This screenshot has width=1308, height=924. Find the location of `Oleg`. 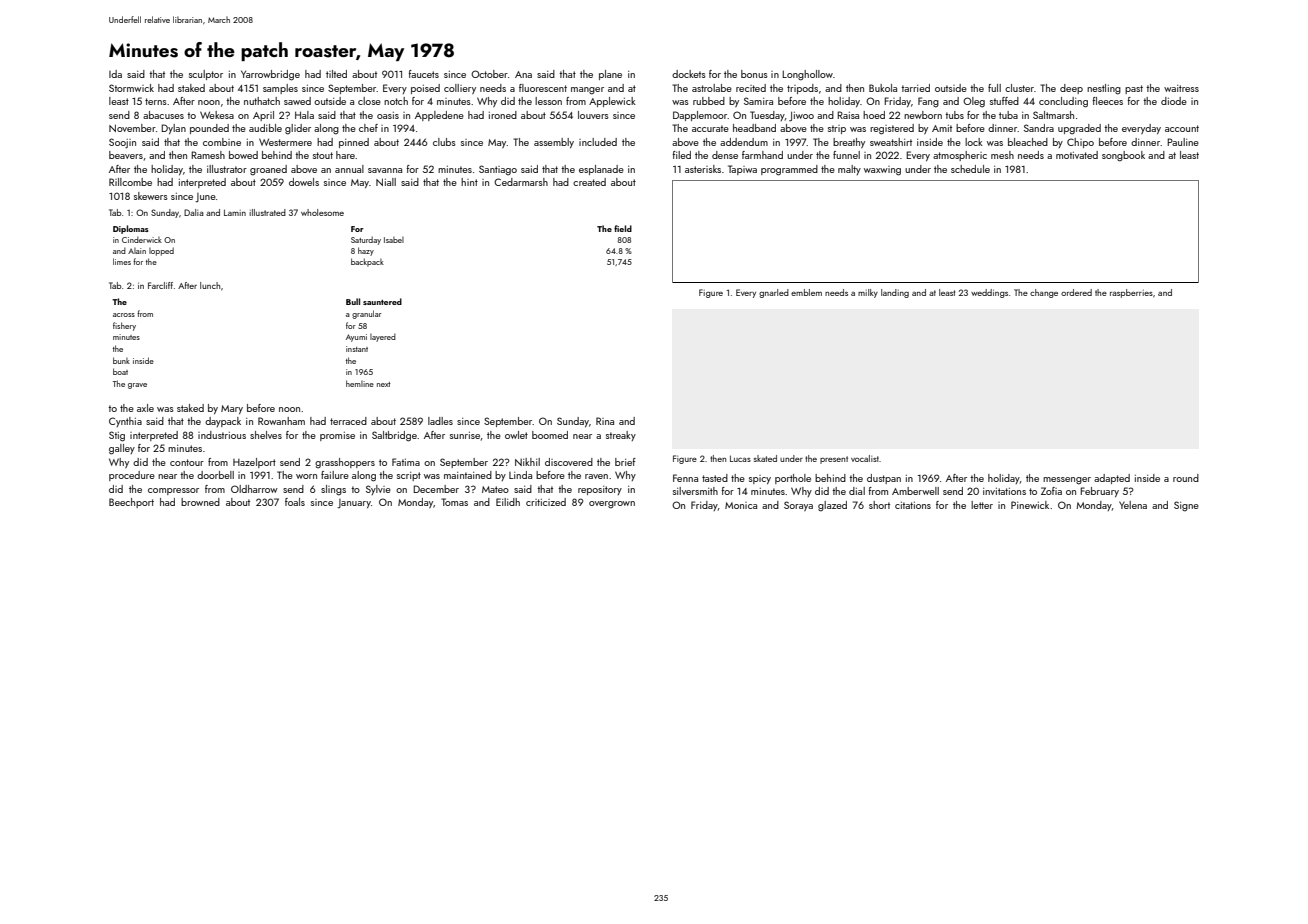

Oleg is located at coordinates (974, 102).
